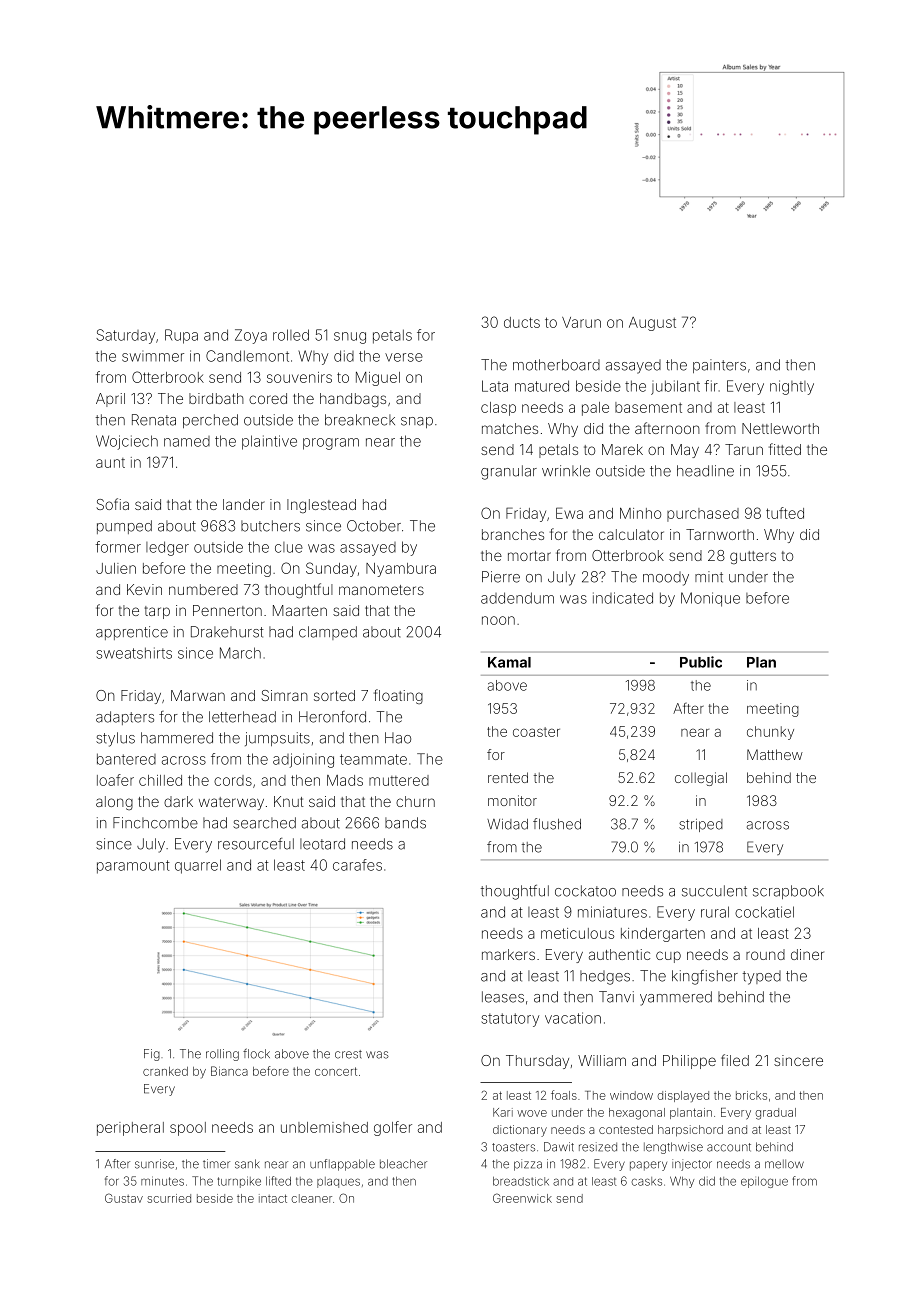 This screenshot has height=1308, width=924. Describe the element at coordinates (581, 322) in the screenshot. I see `Varun` at that location.
